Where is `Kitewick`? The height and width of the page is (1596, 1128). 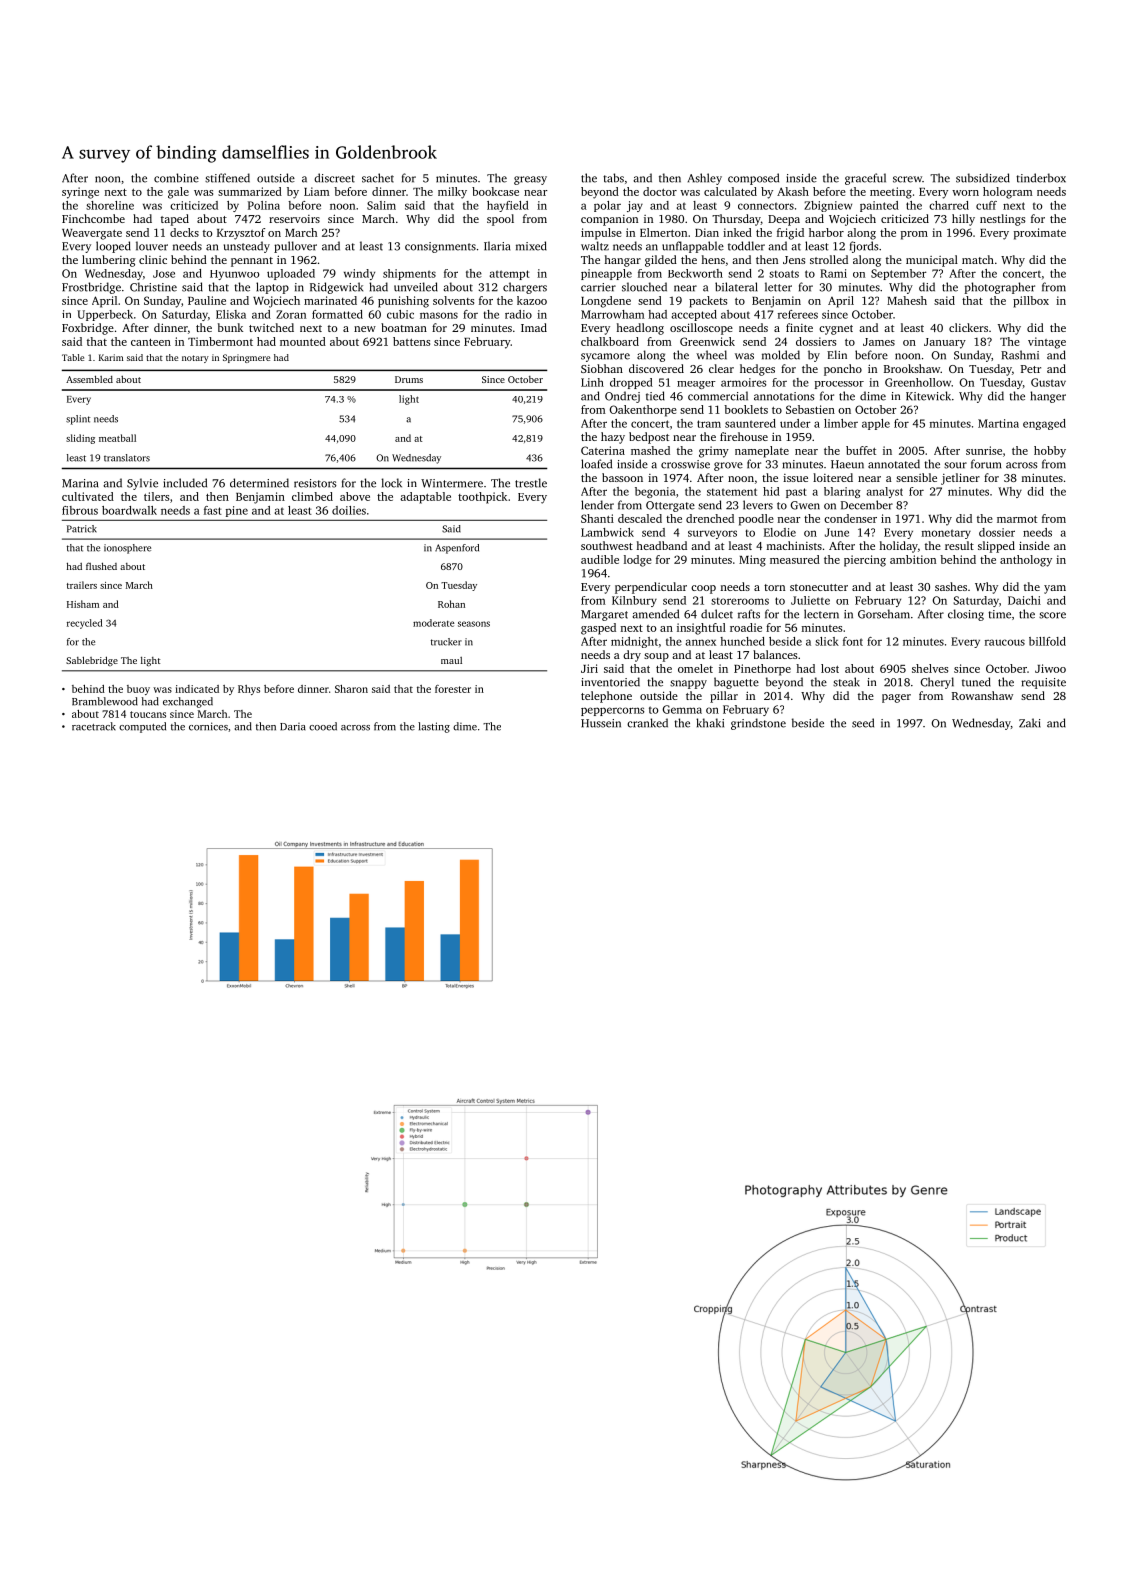 Kitewick is located at coordinates (928, 396).
